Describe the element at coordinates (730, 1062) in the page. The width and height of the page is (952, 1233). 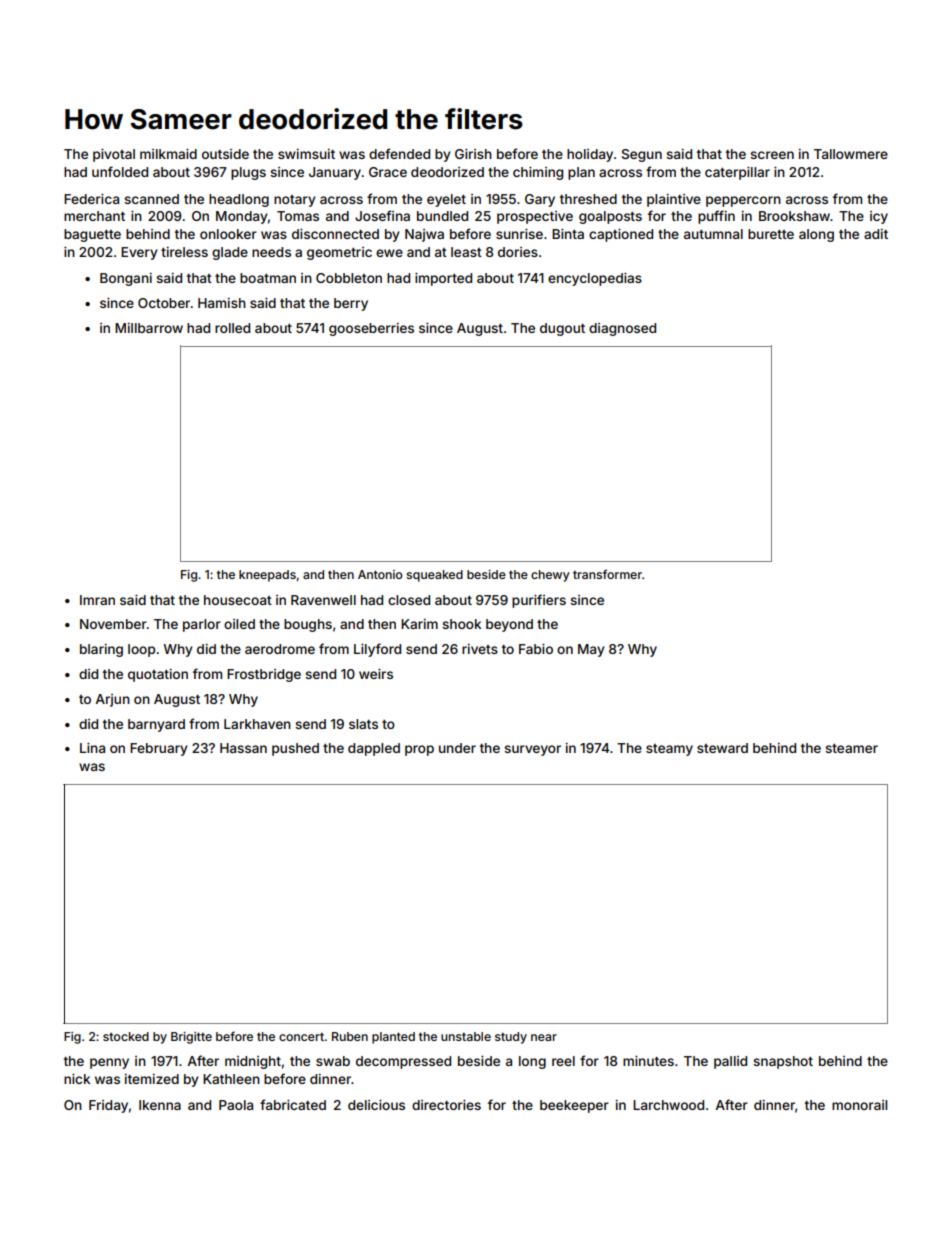
I see `pallid` at that location.
